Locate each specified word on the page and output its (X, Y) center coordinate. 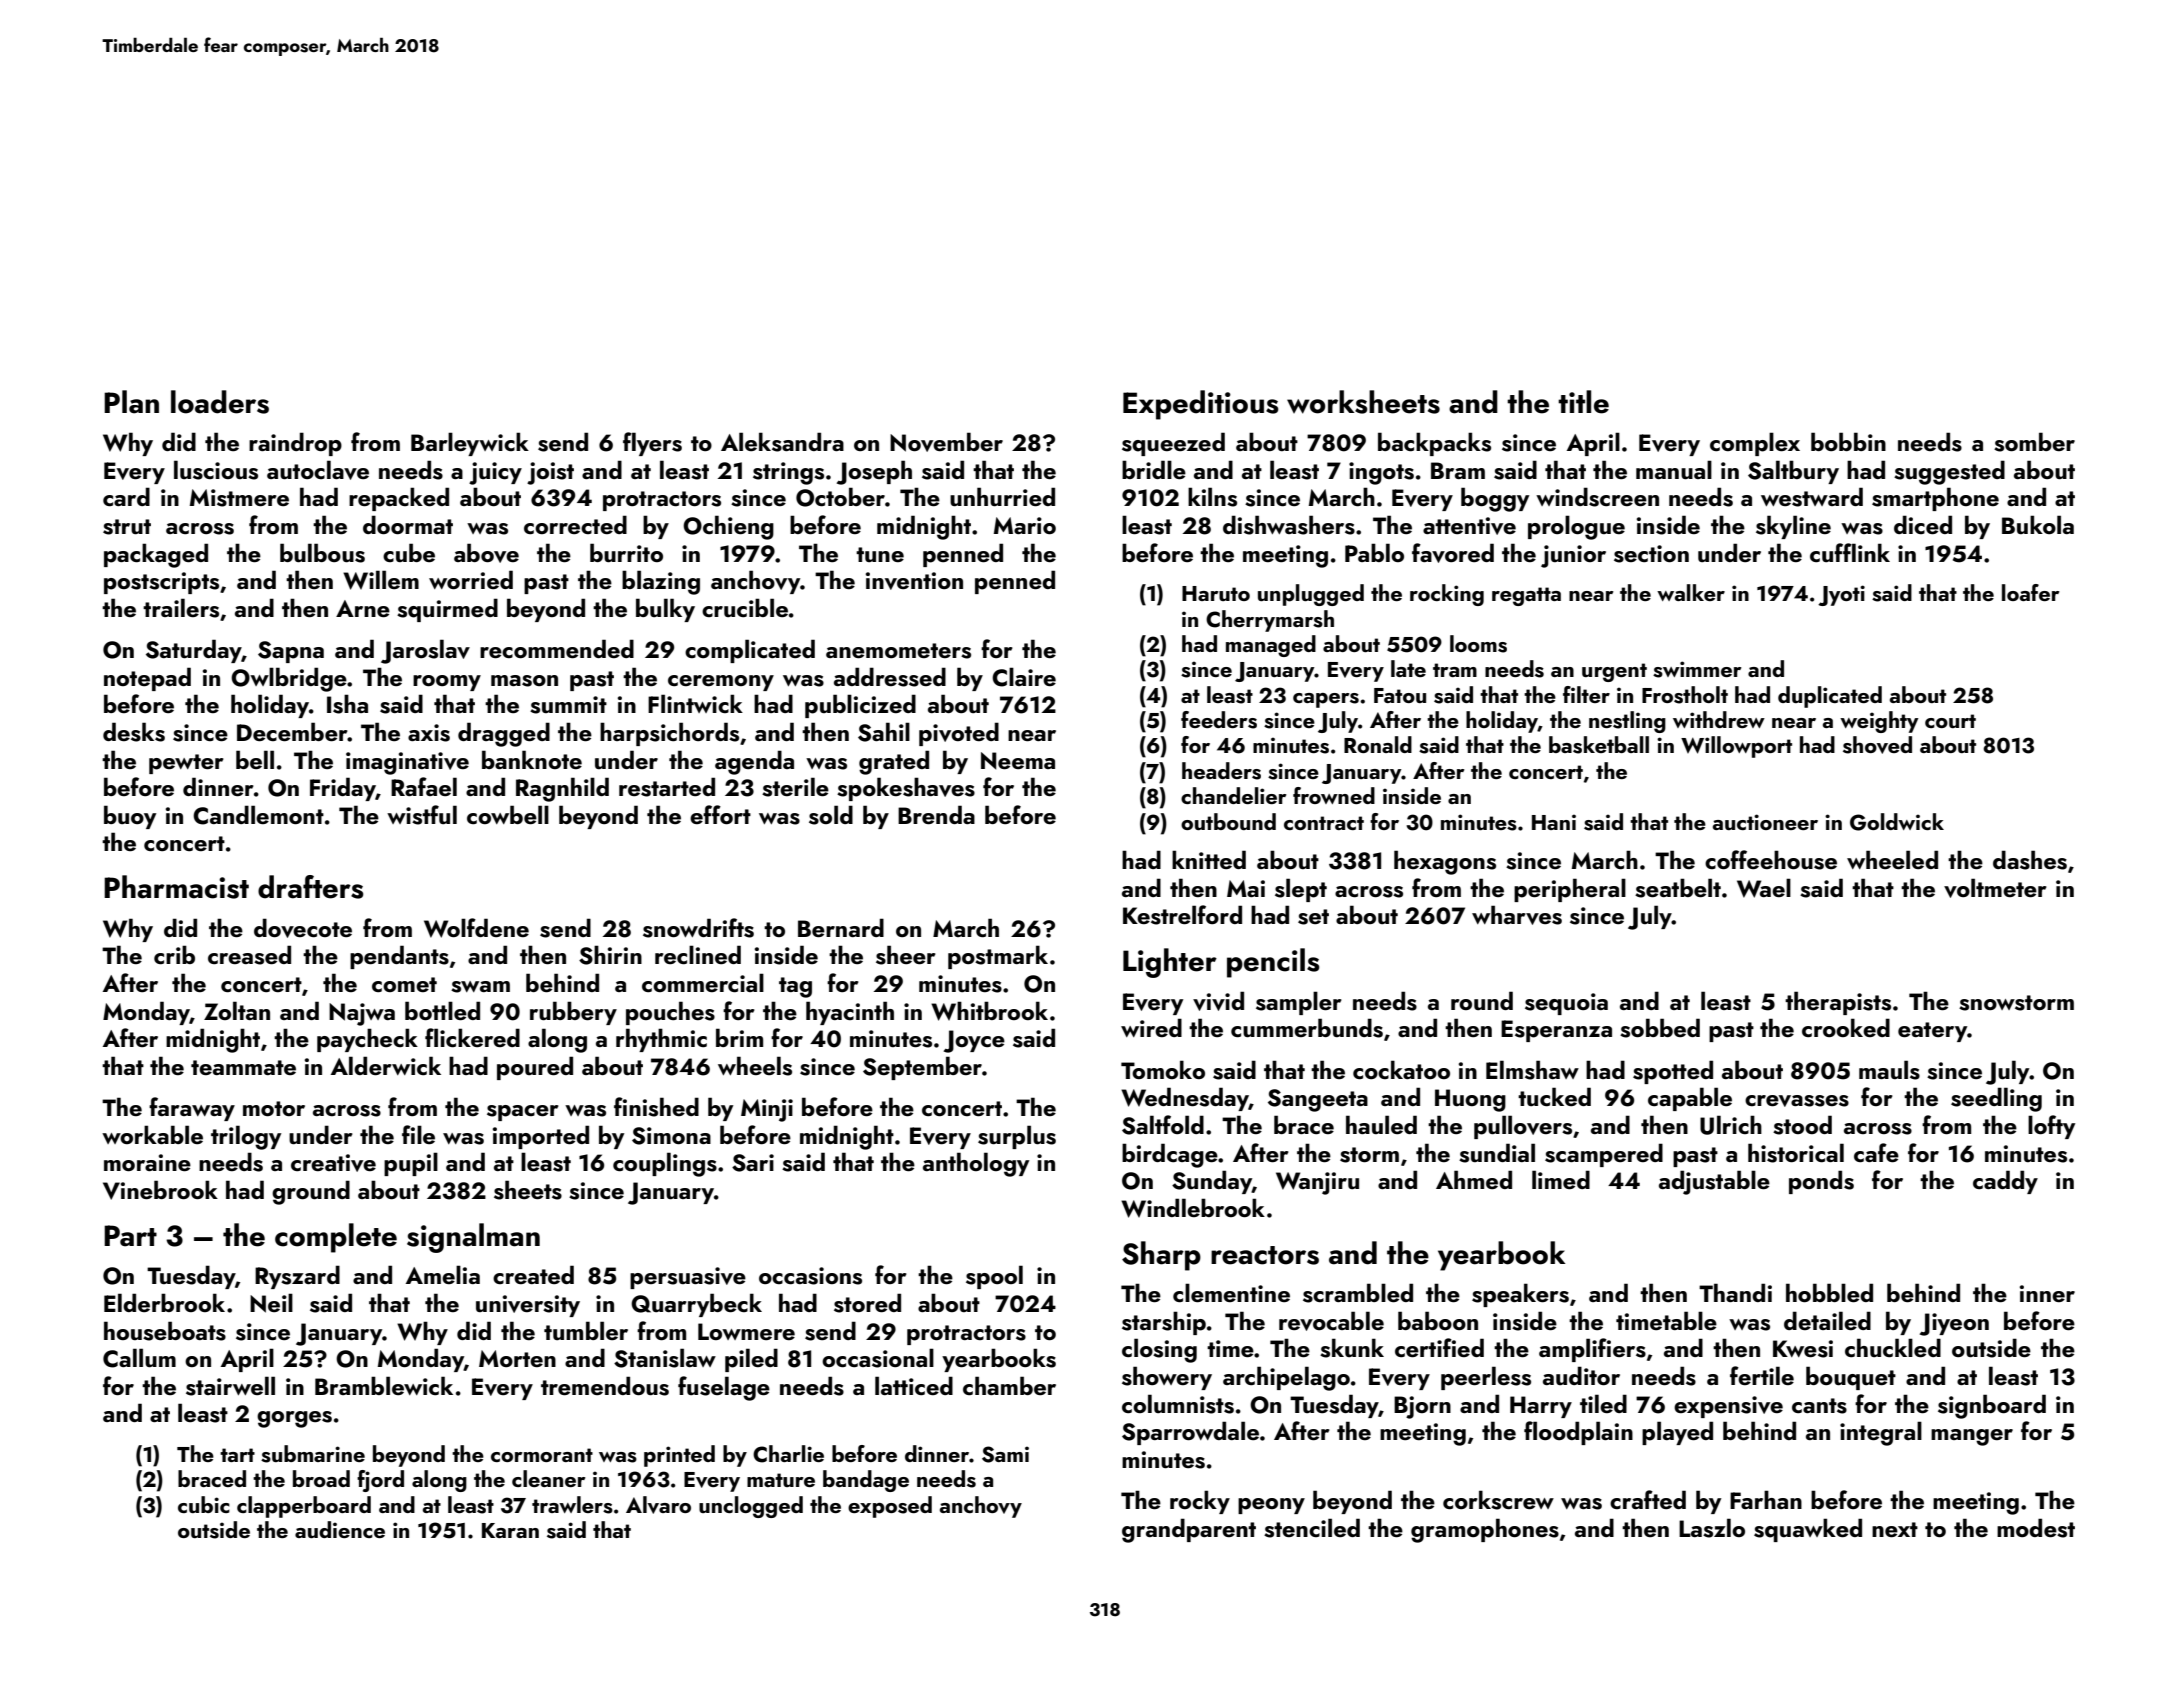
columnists (1178, 1404)
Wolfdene (476, 928)
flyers (652, 444)
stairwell (230, 1386)
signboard (1992, 1406)
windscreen (1597, 497)
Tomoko (1163, 1069)
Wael (1764, 888)
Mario (1025, 525)
